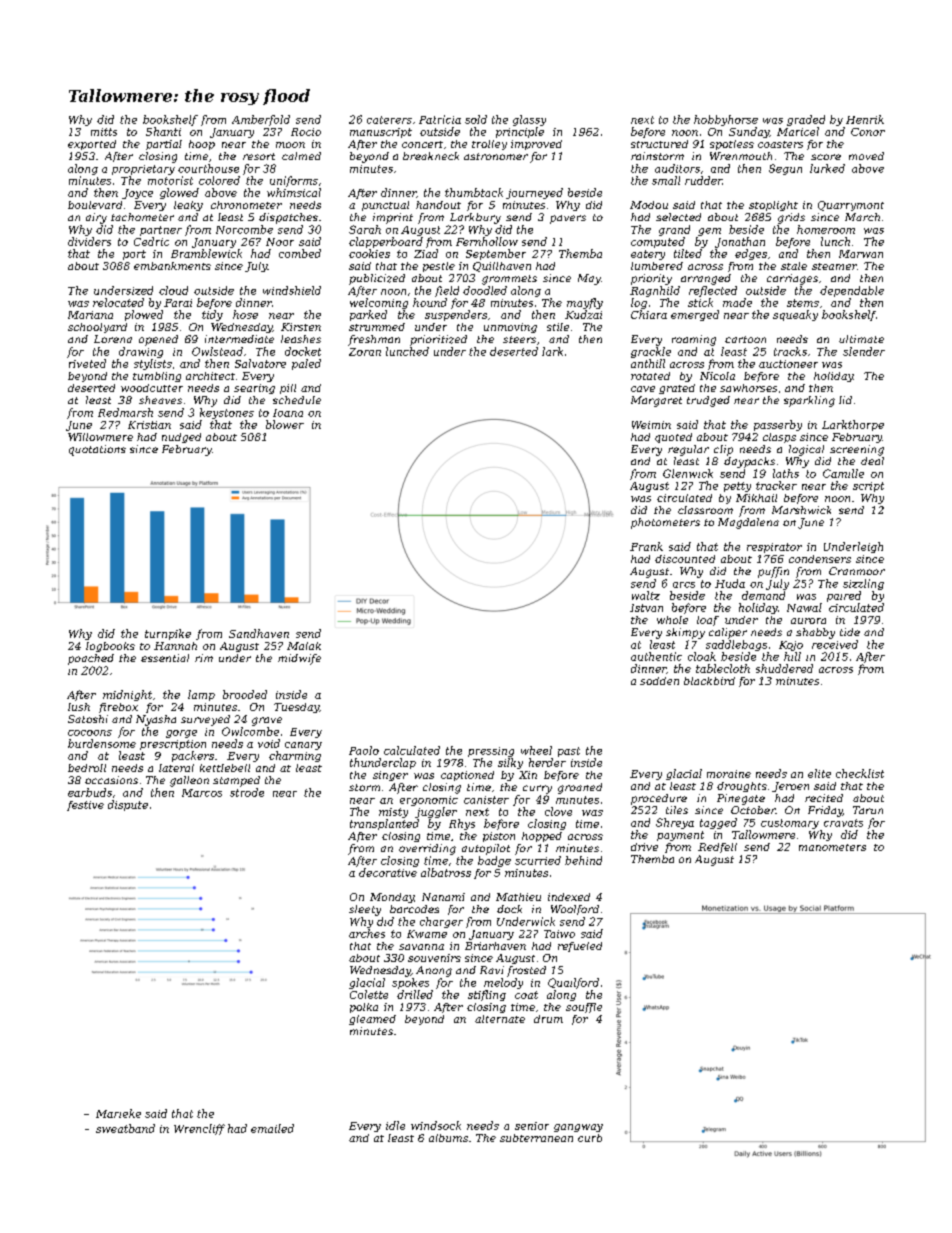  Describe the element at coordinates (575, 910) in the page. I see `Woolford` at that location.
